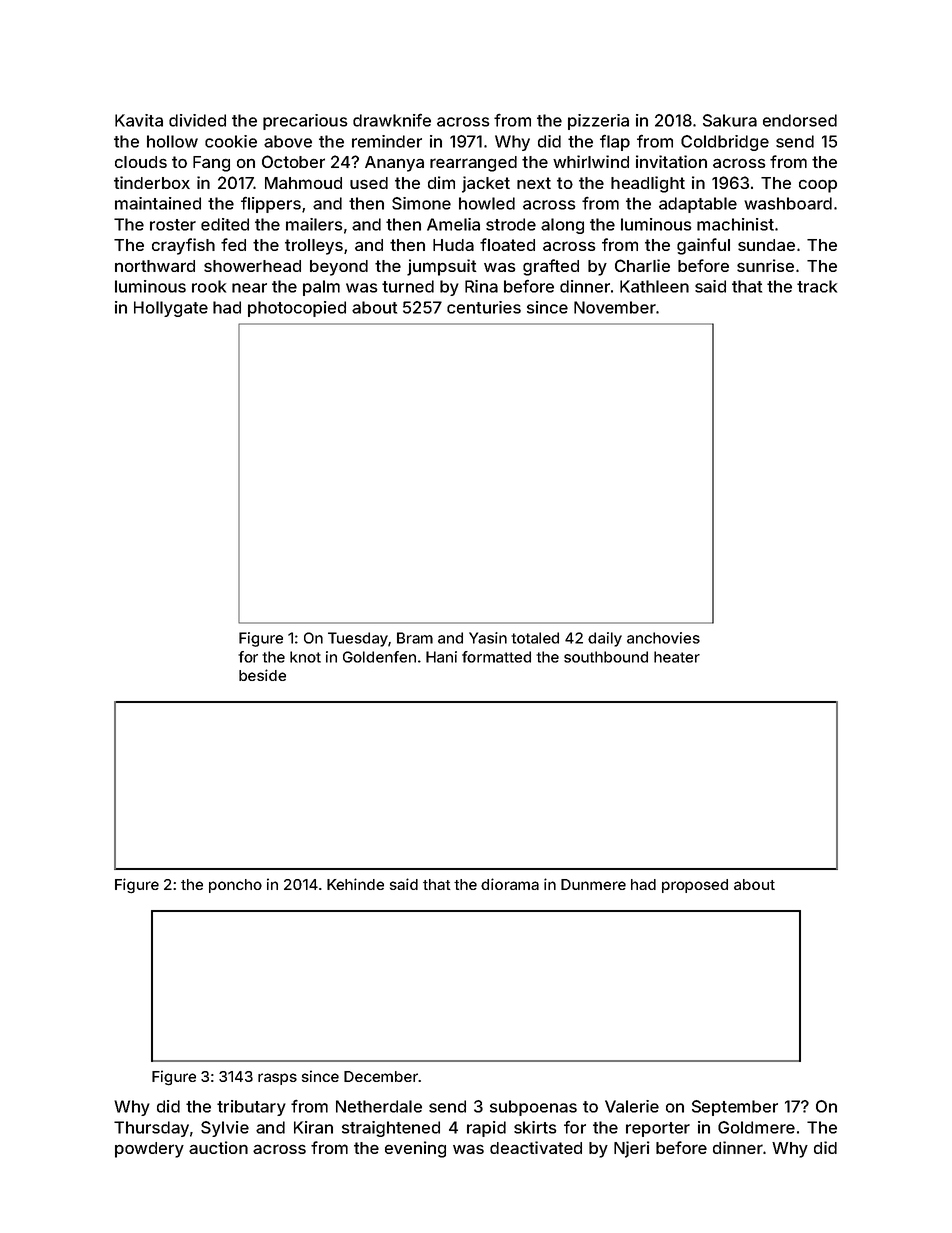 The width and height of the screenshot is (952, 1233). Describe the element at coordinates (305, 657) in the screenshot. I see `knot` at that location.
